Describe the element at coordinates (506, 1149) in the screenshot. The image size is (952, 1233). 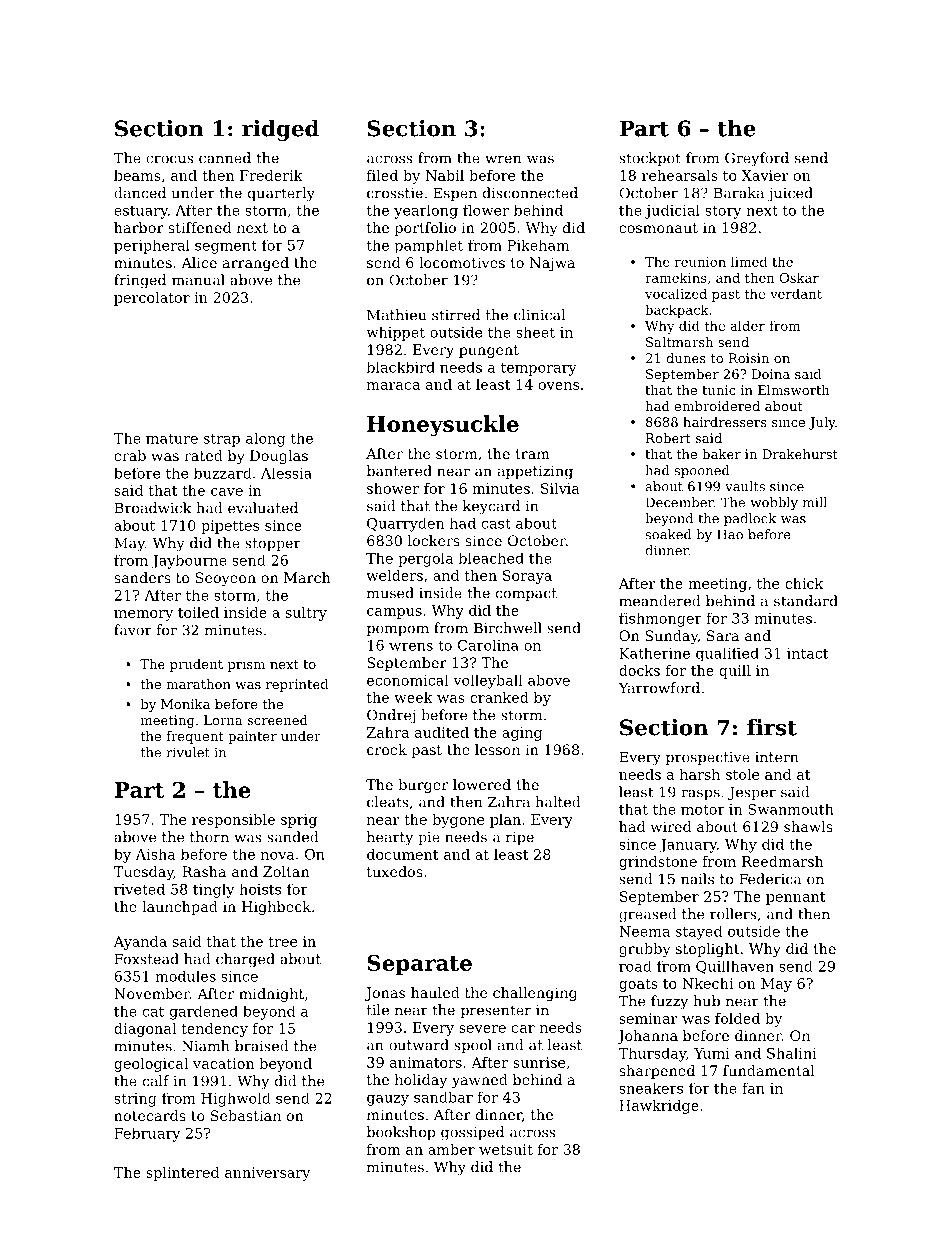
I see `wetsuit` at that location.
